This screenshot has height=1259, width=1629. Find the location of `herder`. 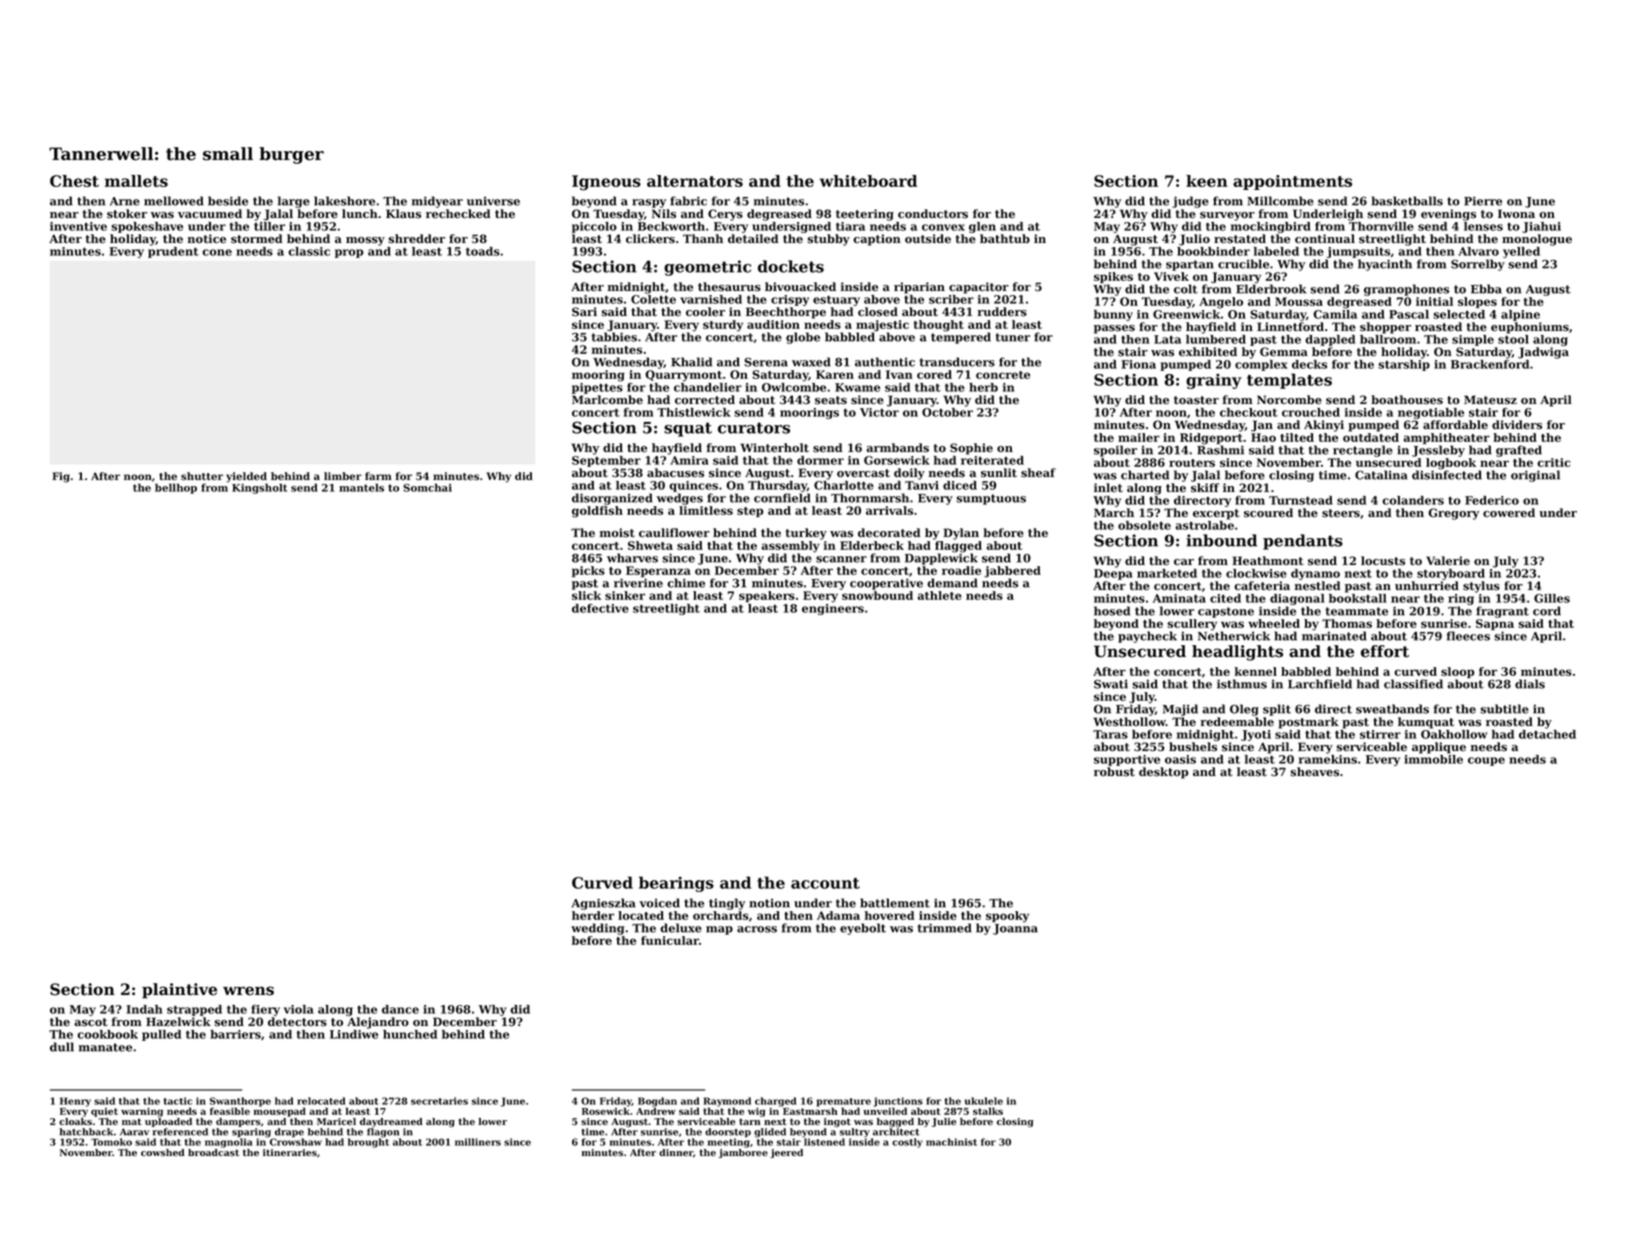

herder is located at coordinates (593, 915).
